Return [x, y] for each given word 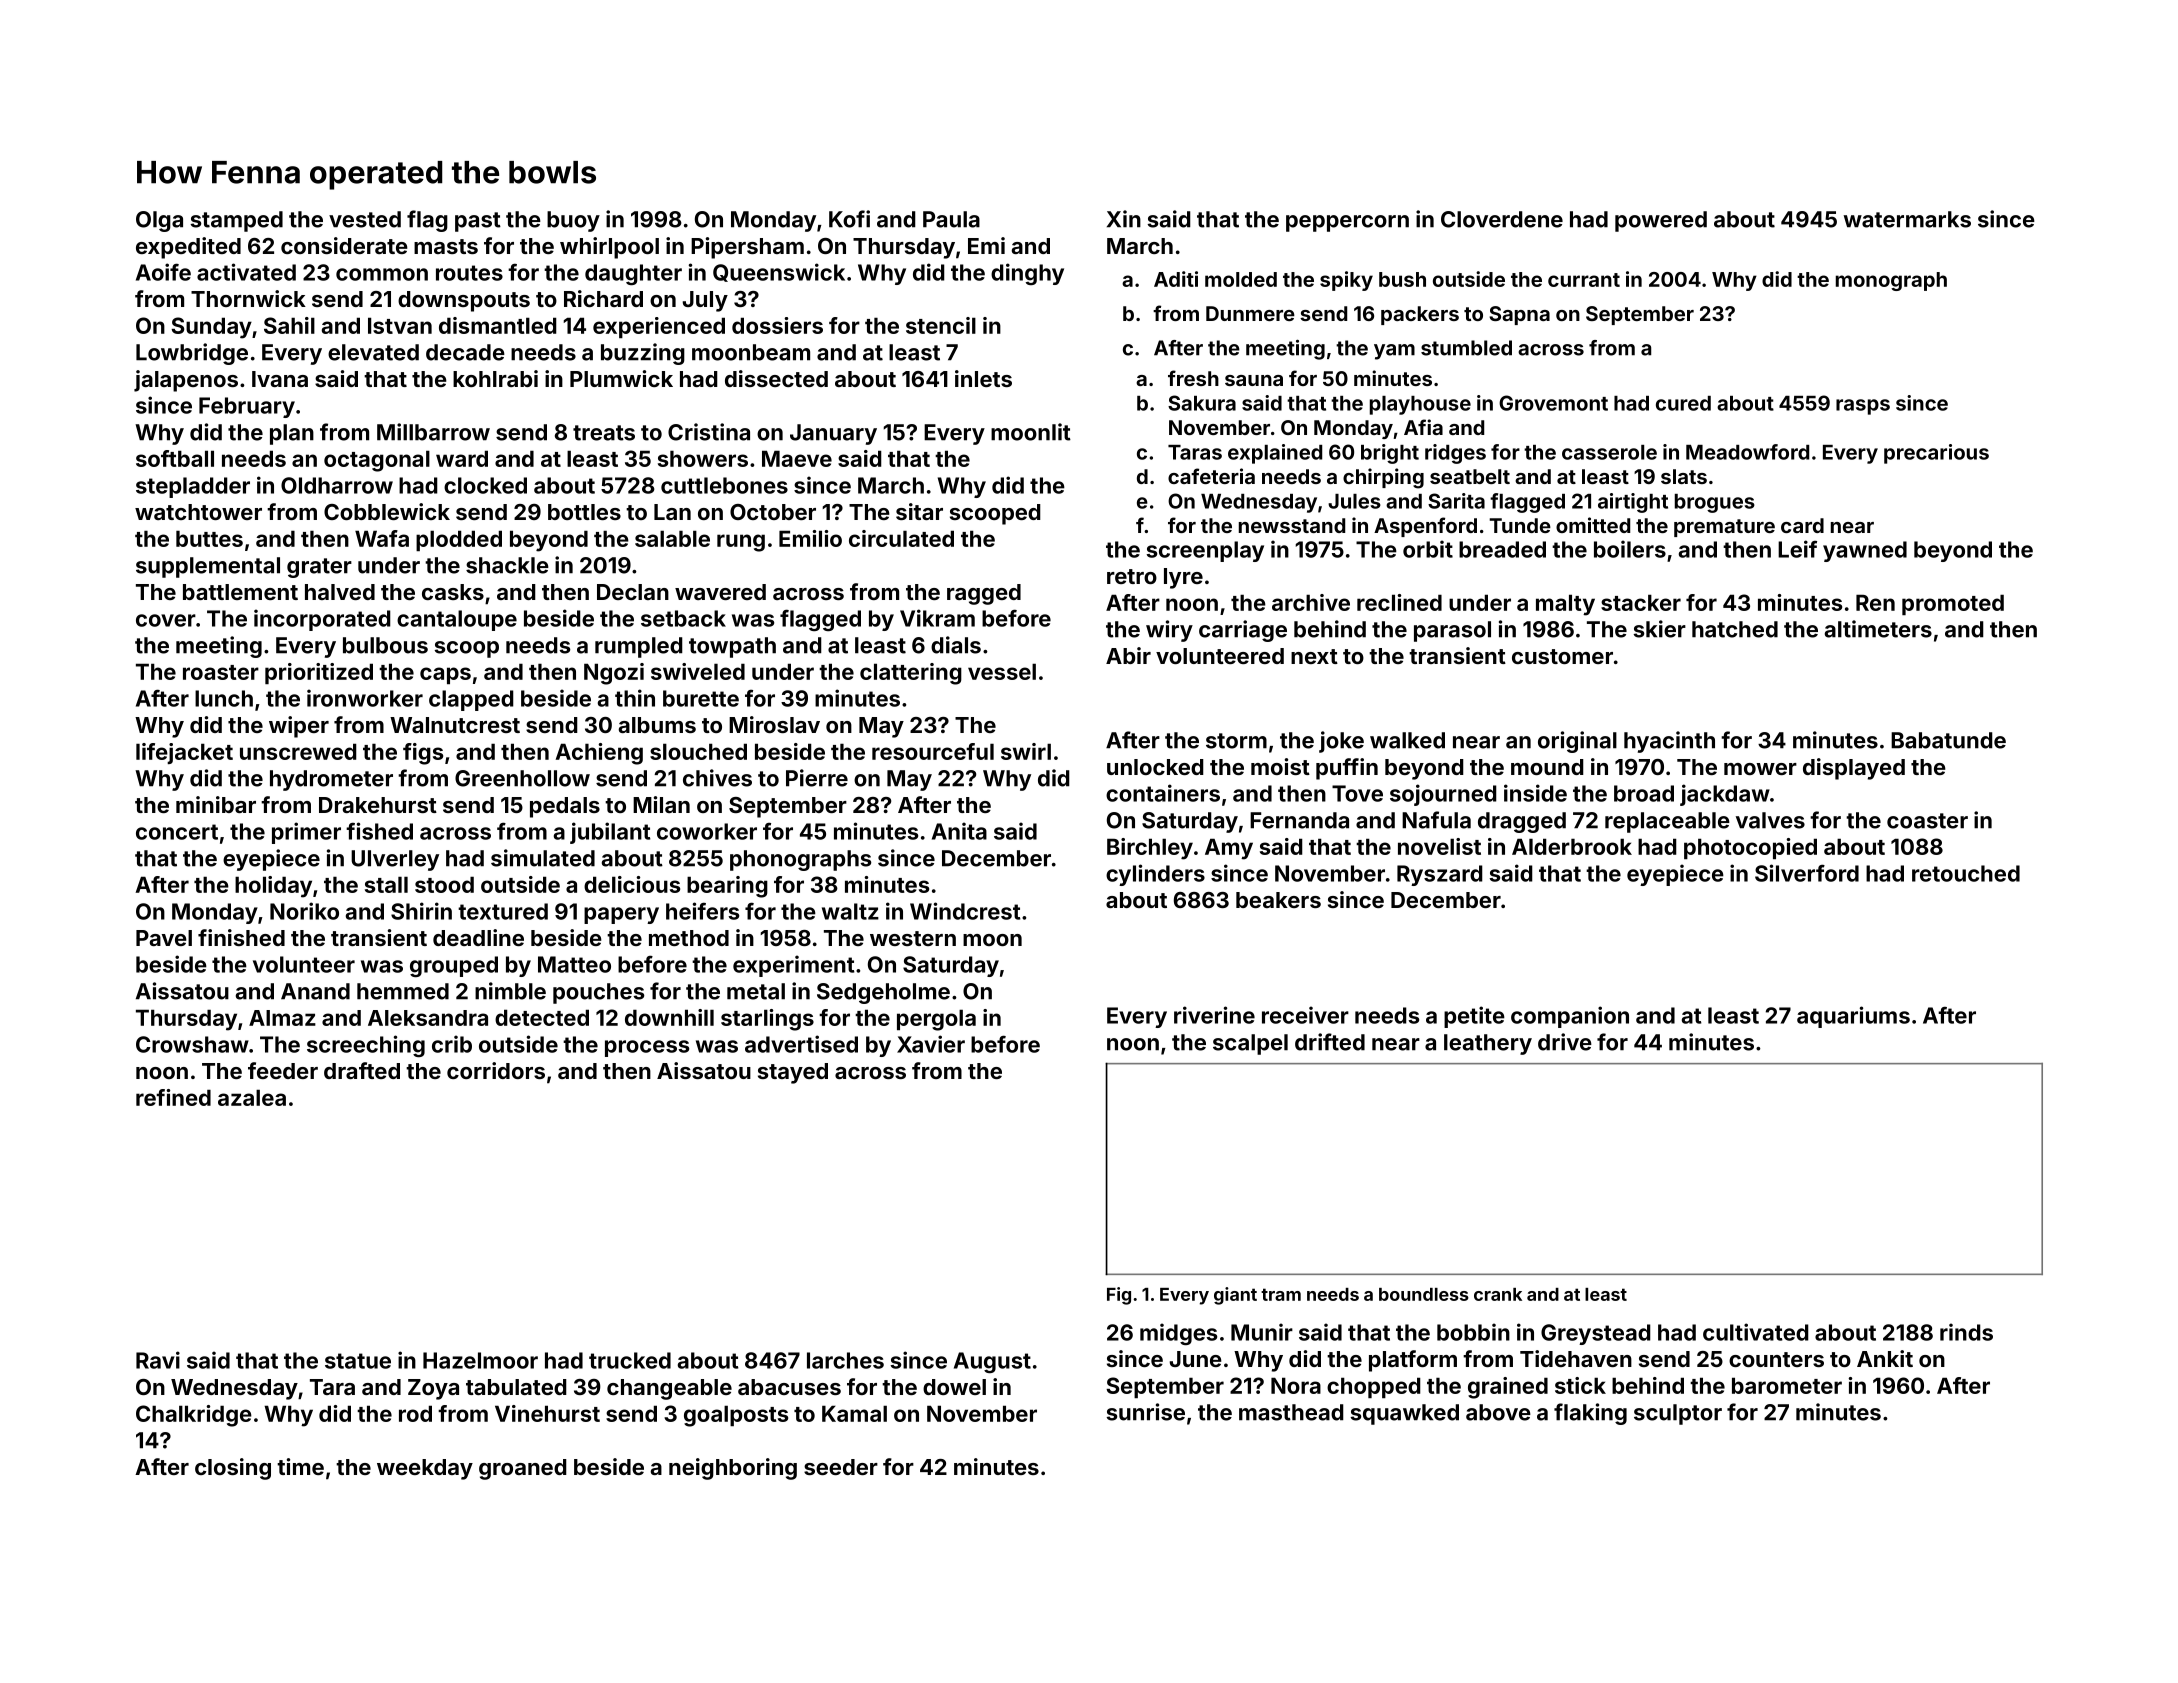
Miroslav [774, 724]
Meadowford [1747, 452]
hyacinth [1669, 742]
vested [365, 219]
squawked [1404, 1414]
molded [1241, 279]
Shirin [421, 911]
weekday [425, 1469]
